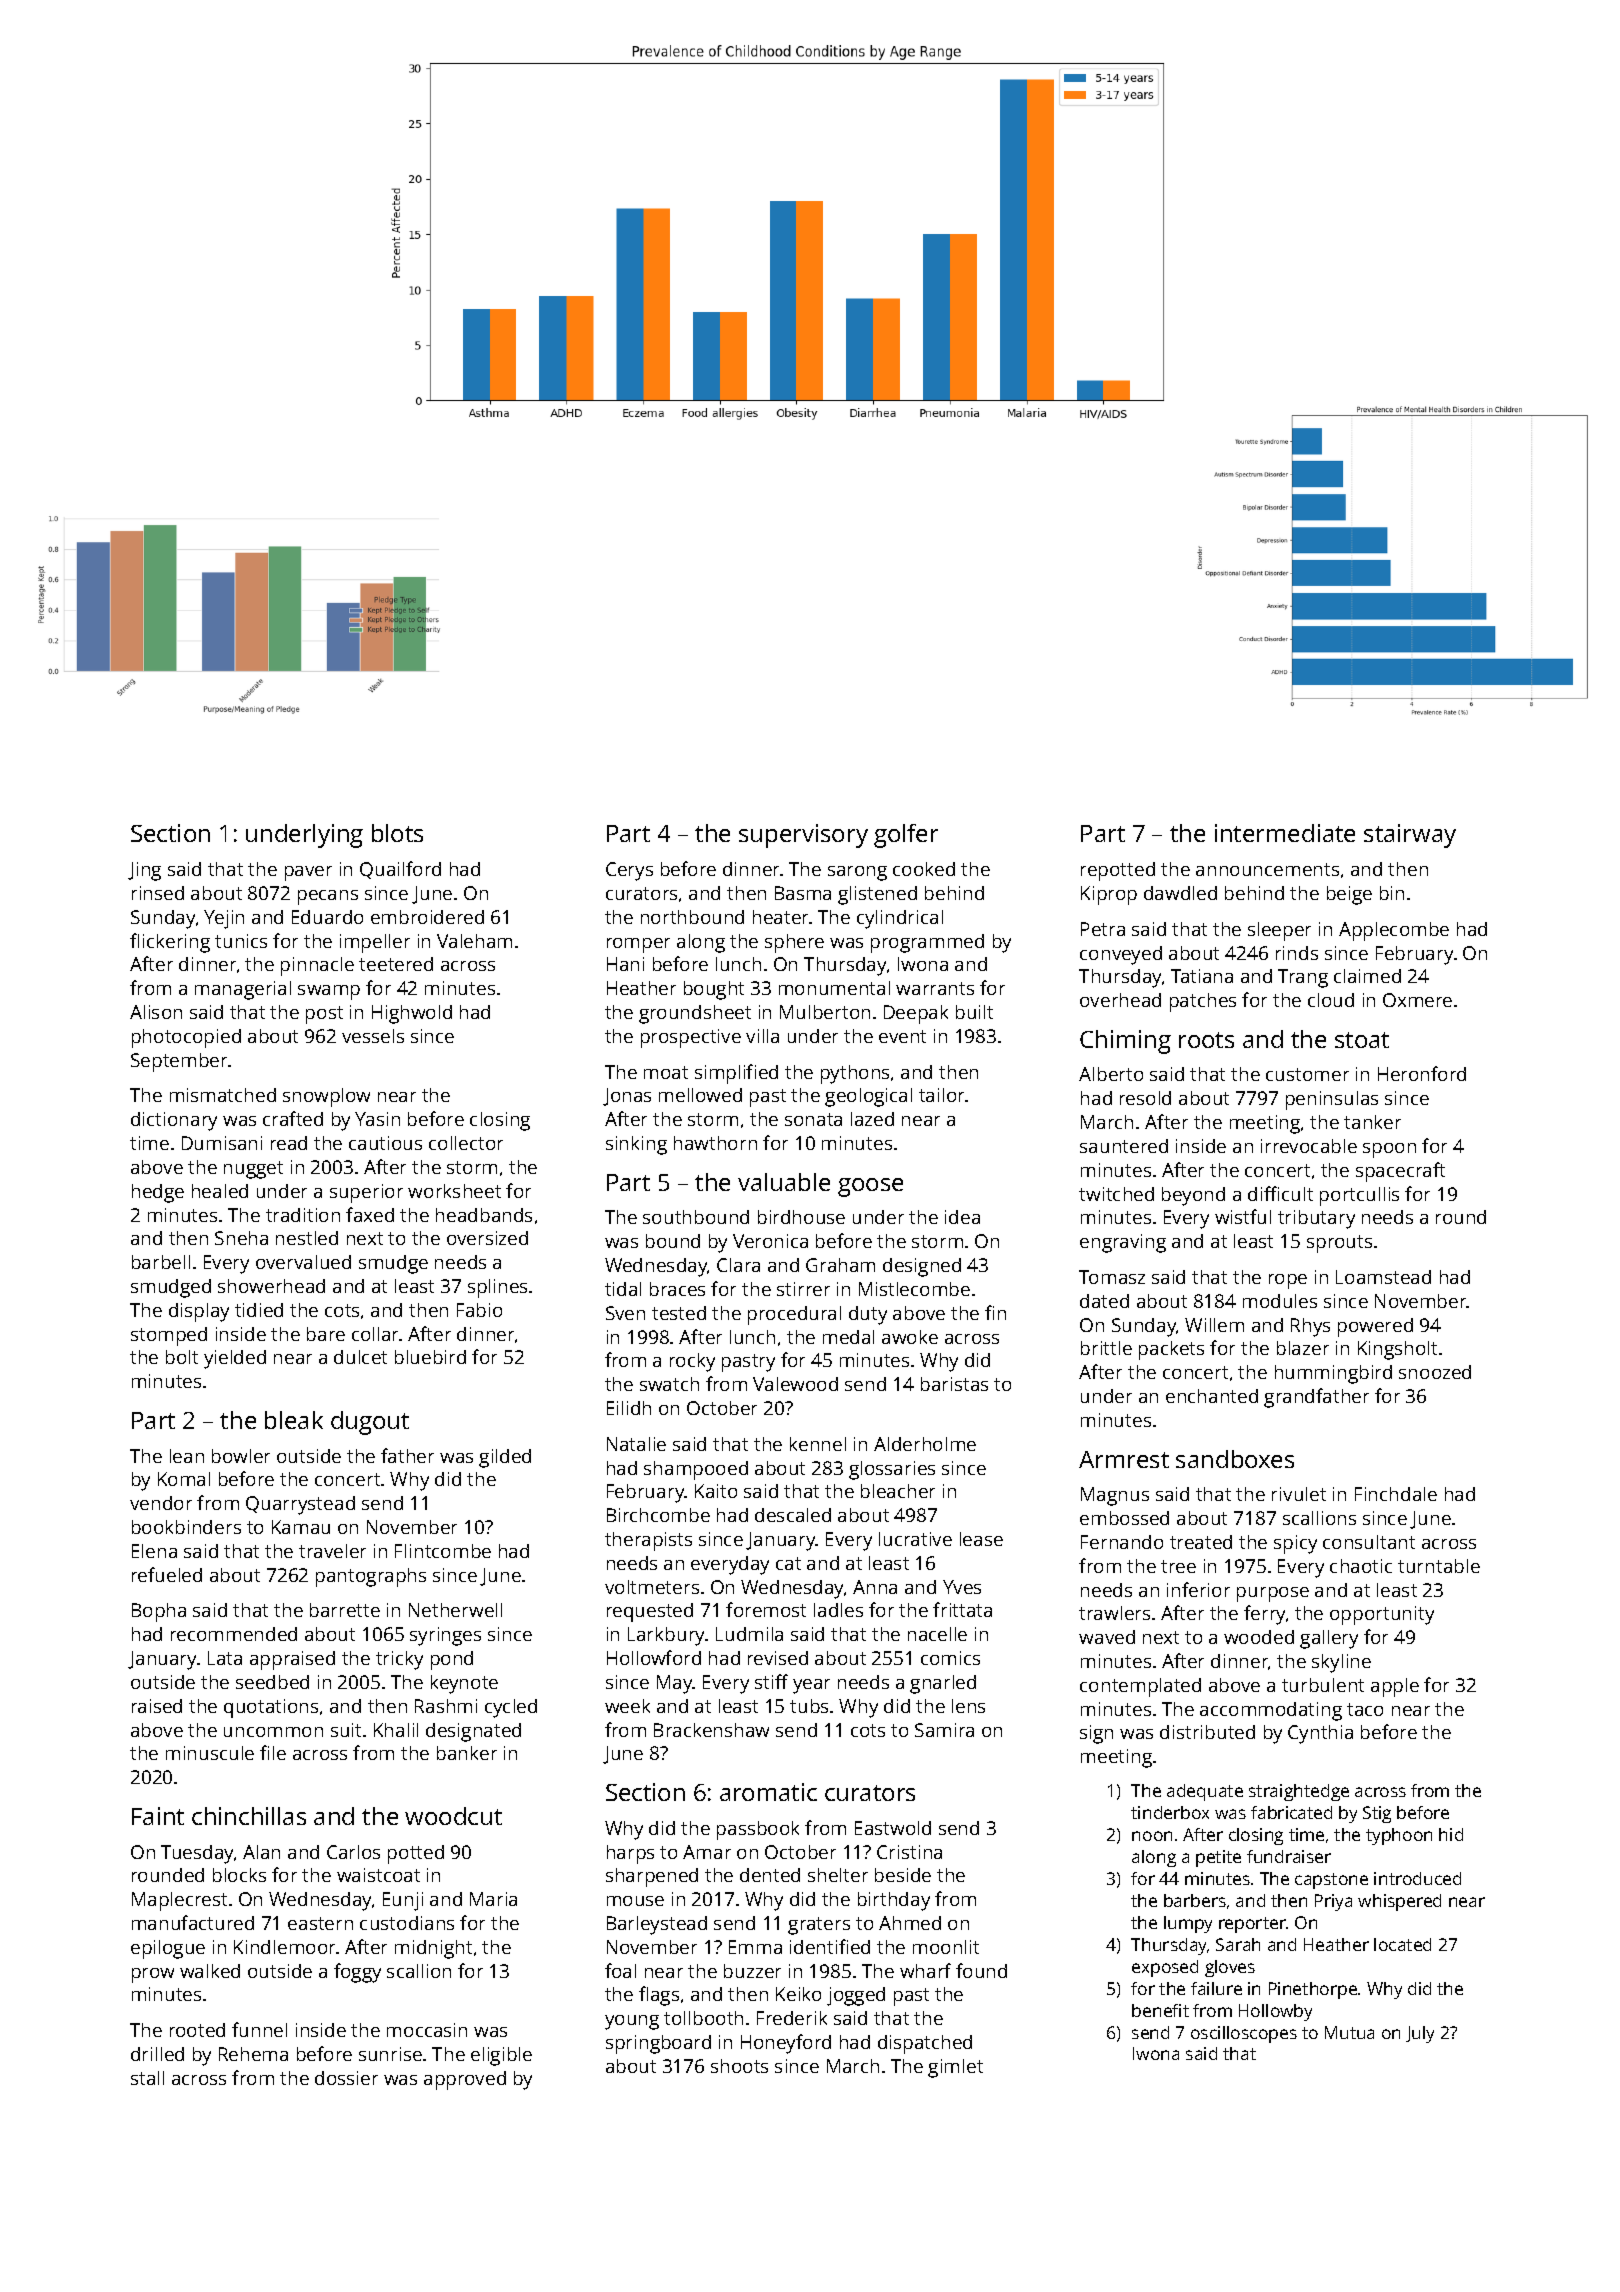 This page has width=1620, height=2292. Describe the element at coordinates (1212, 1396) in the page. I see `enchanted` at that location.
